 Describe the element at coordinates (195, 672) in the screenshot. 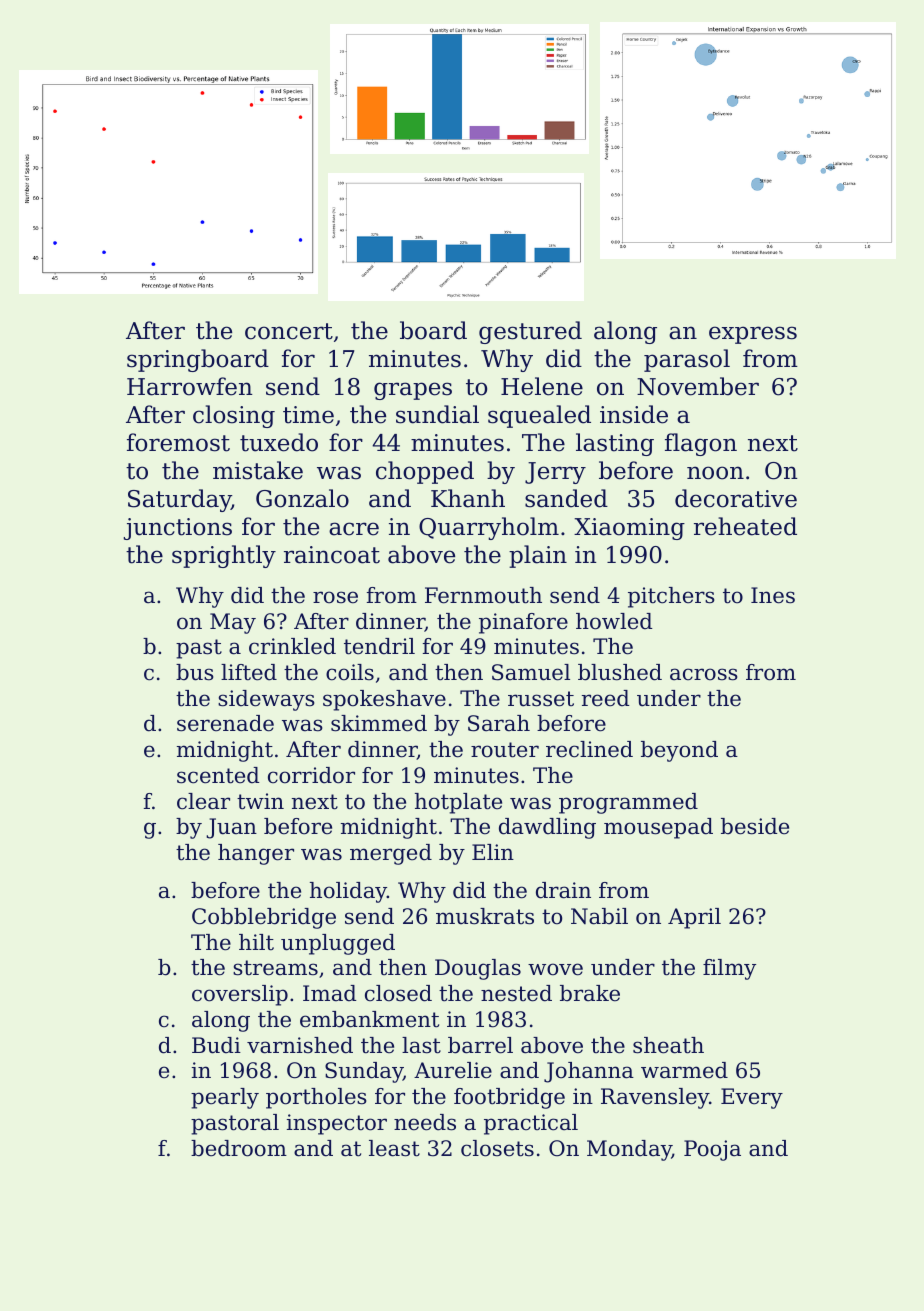

I see `bus` at that location.
